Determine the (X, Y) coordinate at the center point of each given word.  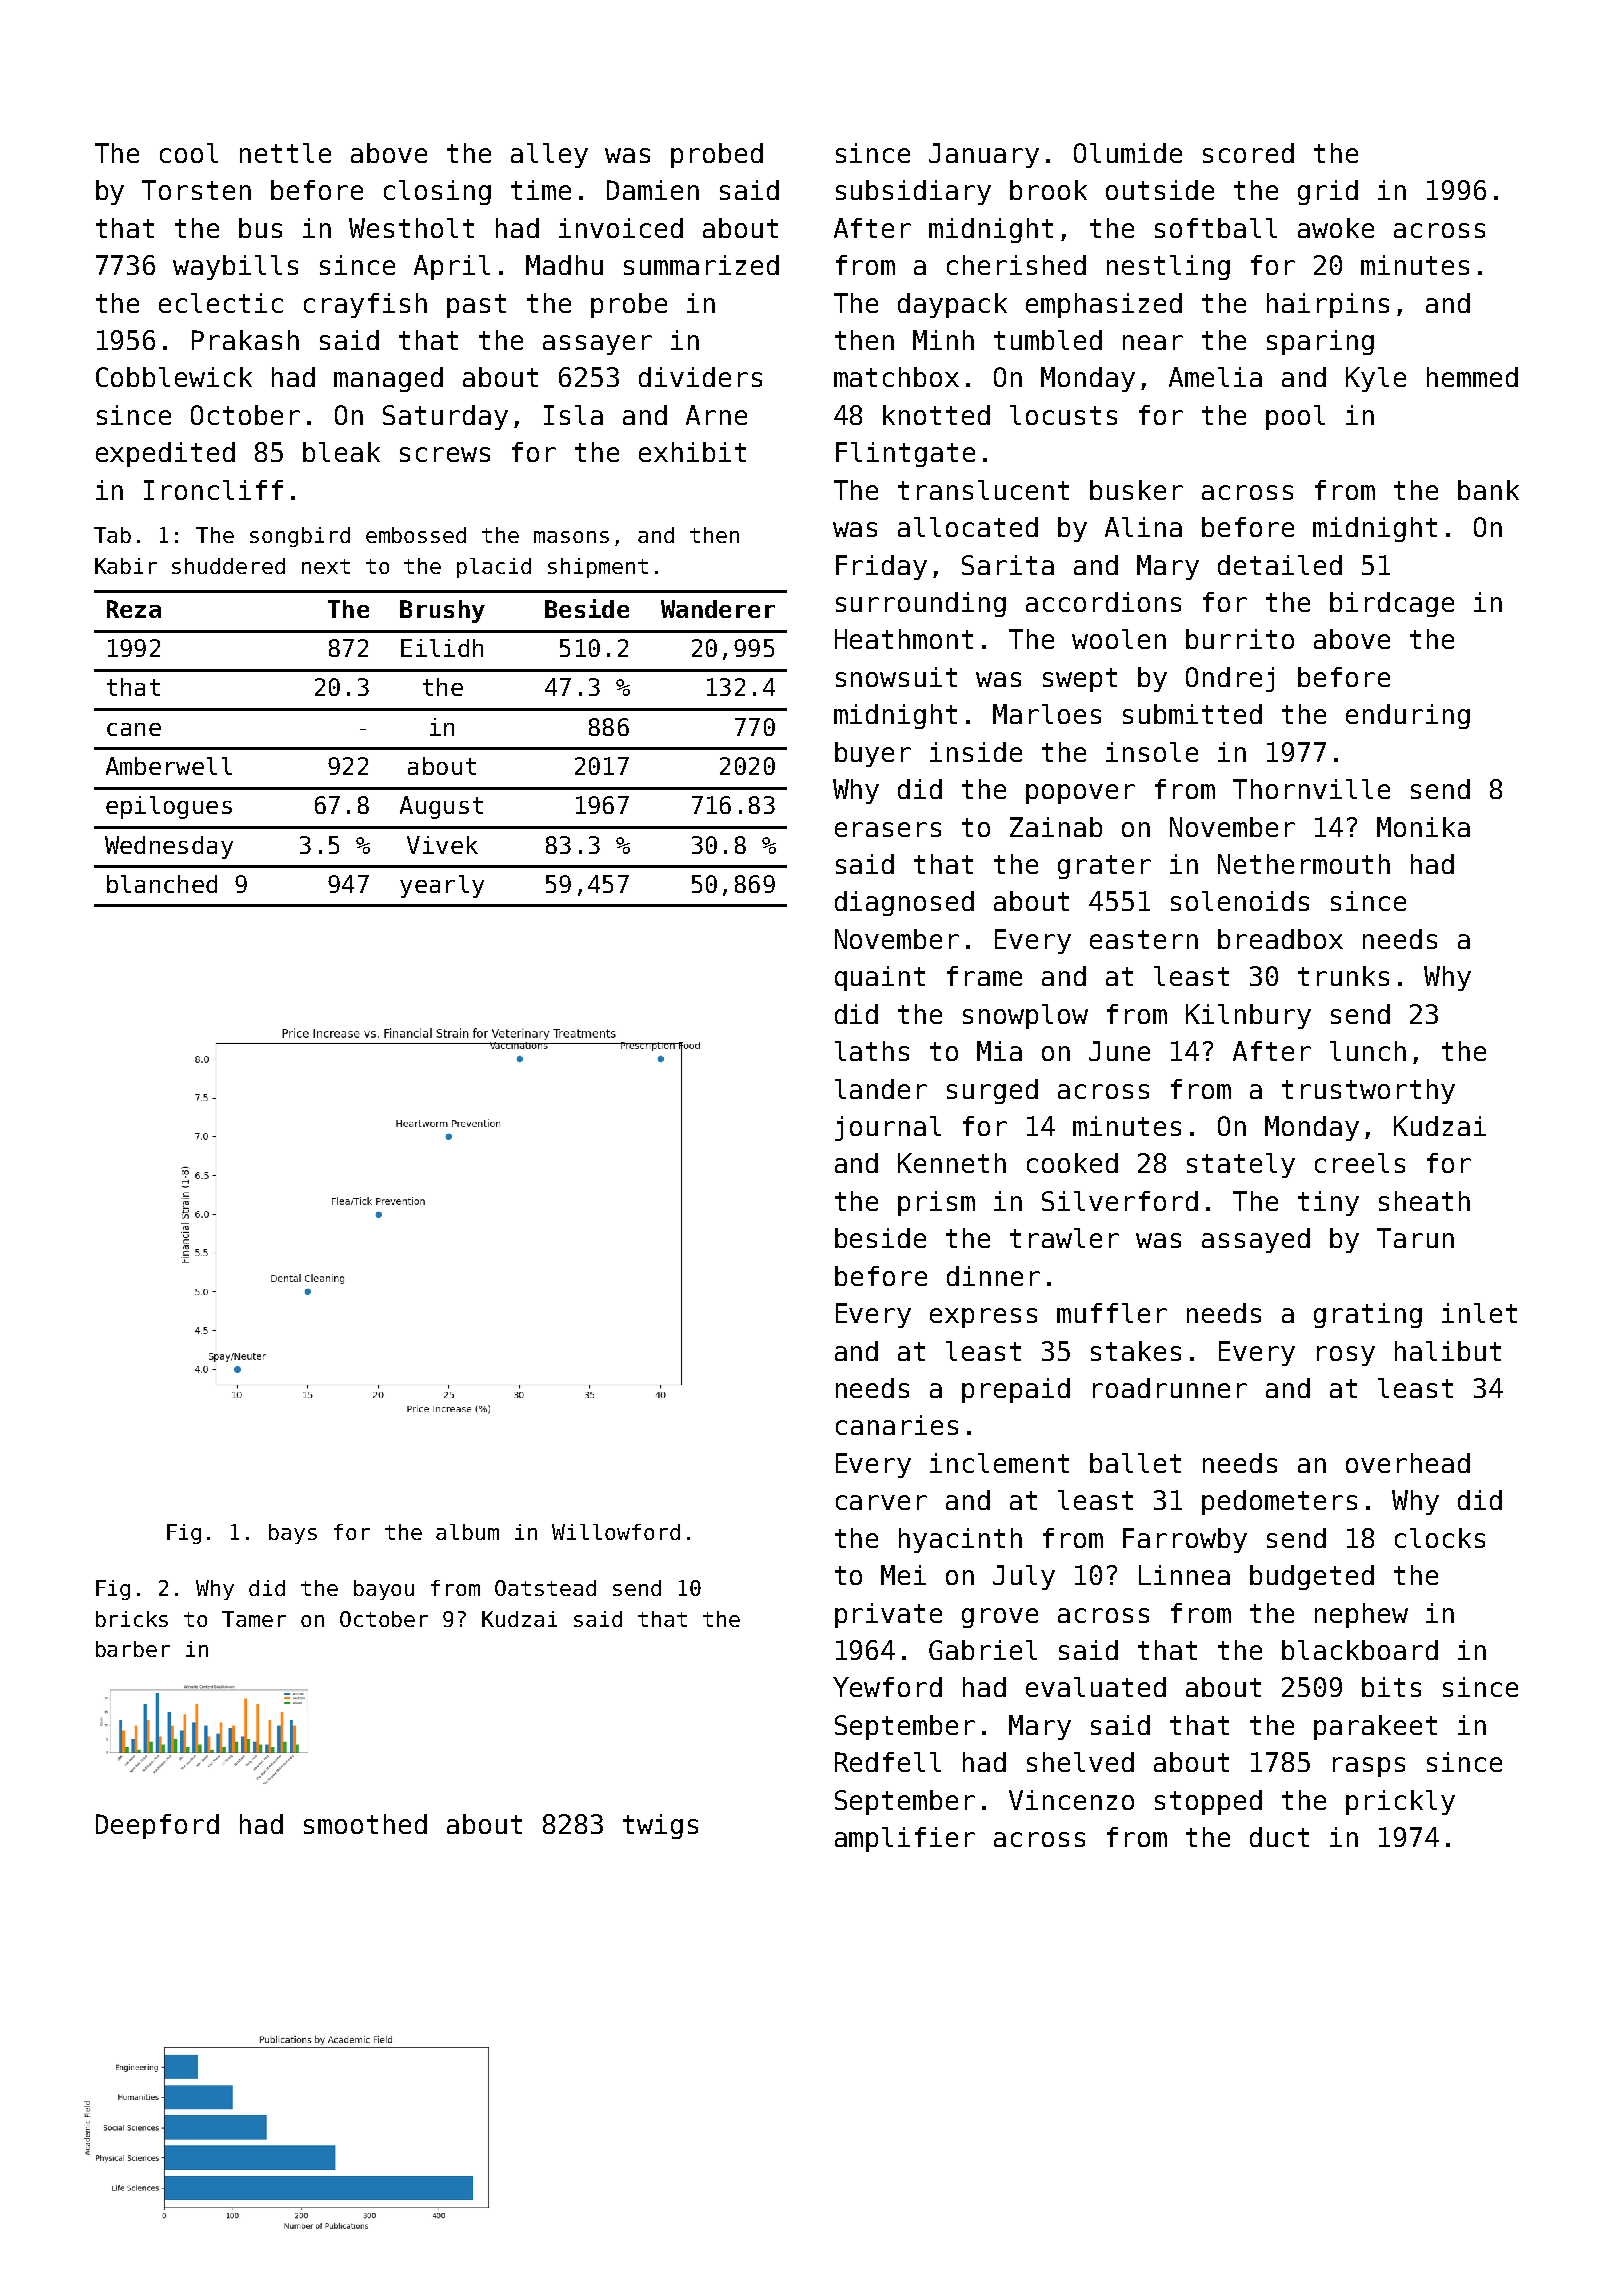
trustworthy (1368, 1091)
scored (1248, 153)
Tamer (254, 1619)
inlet (1479, 1313)
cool (189, 153)
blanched (162, 884)
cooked (1072, 1163)
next (326, 566)
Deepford (157, 1826)
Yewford (887, 1687)
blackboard (1360, 1650)
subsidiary (913, 192)
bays (293, 1534)
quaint (880, 978)
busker (1136, 490)
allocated (968, 527)
